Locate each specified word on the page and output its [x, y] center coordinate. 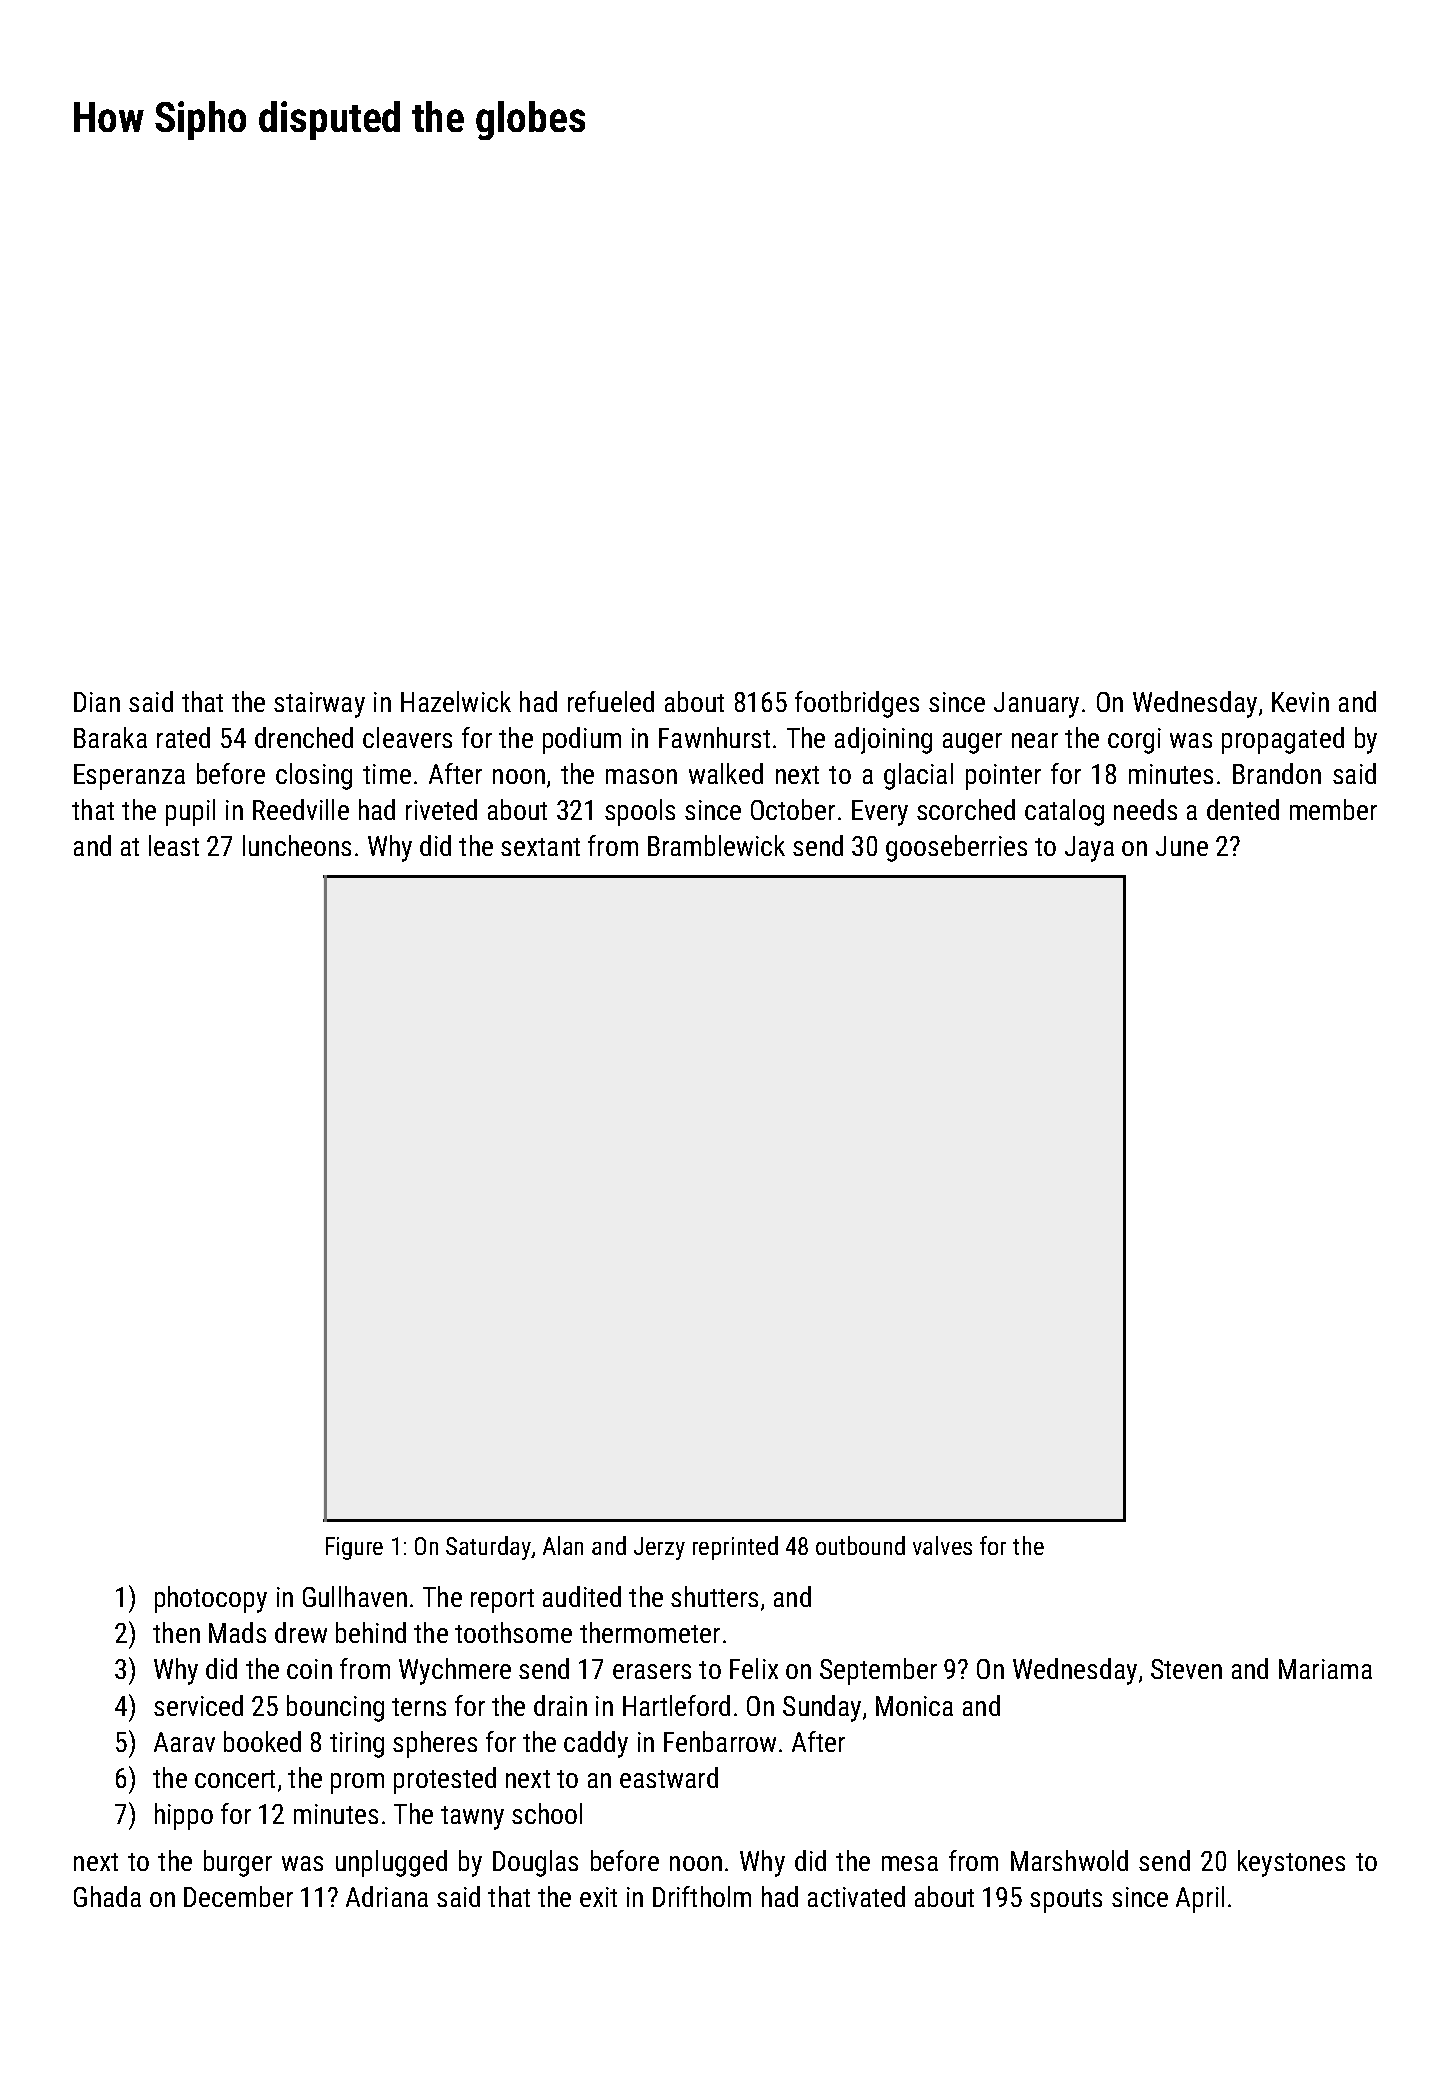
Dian [97, 702]
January [1036, 705]
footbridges [857, 704]
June [1182, 846]
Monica [914, 1706]
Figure [354, 1548]
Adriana [387, 1896]
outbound [860, 1545]
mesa [910, 1863]
